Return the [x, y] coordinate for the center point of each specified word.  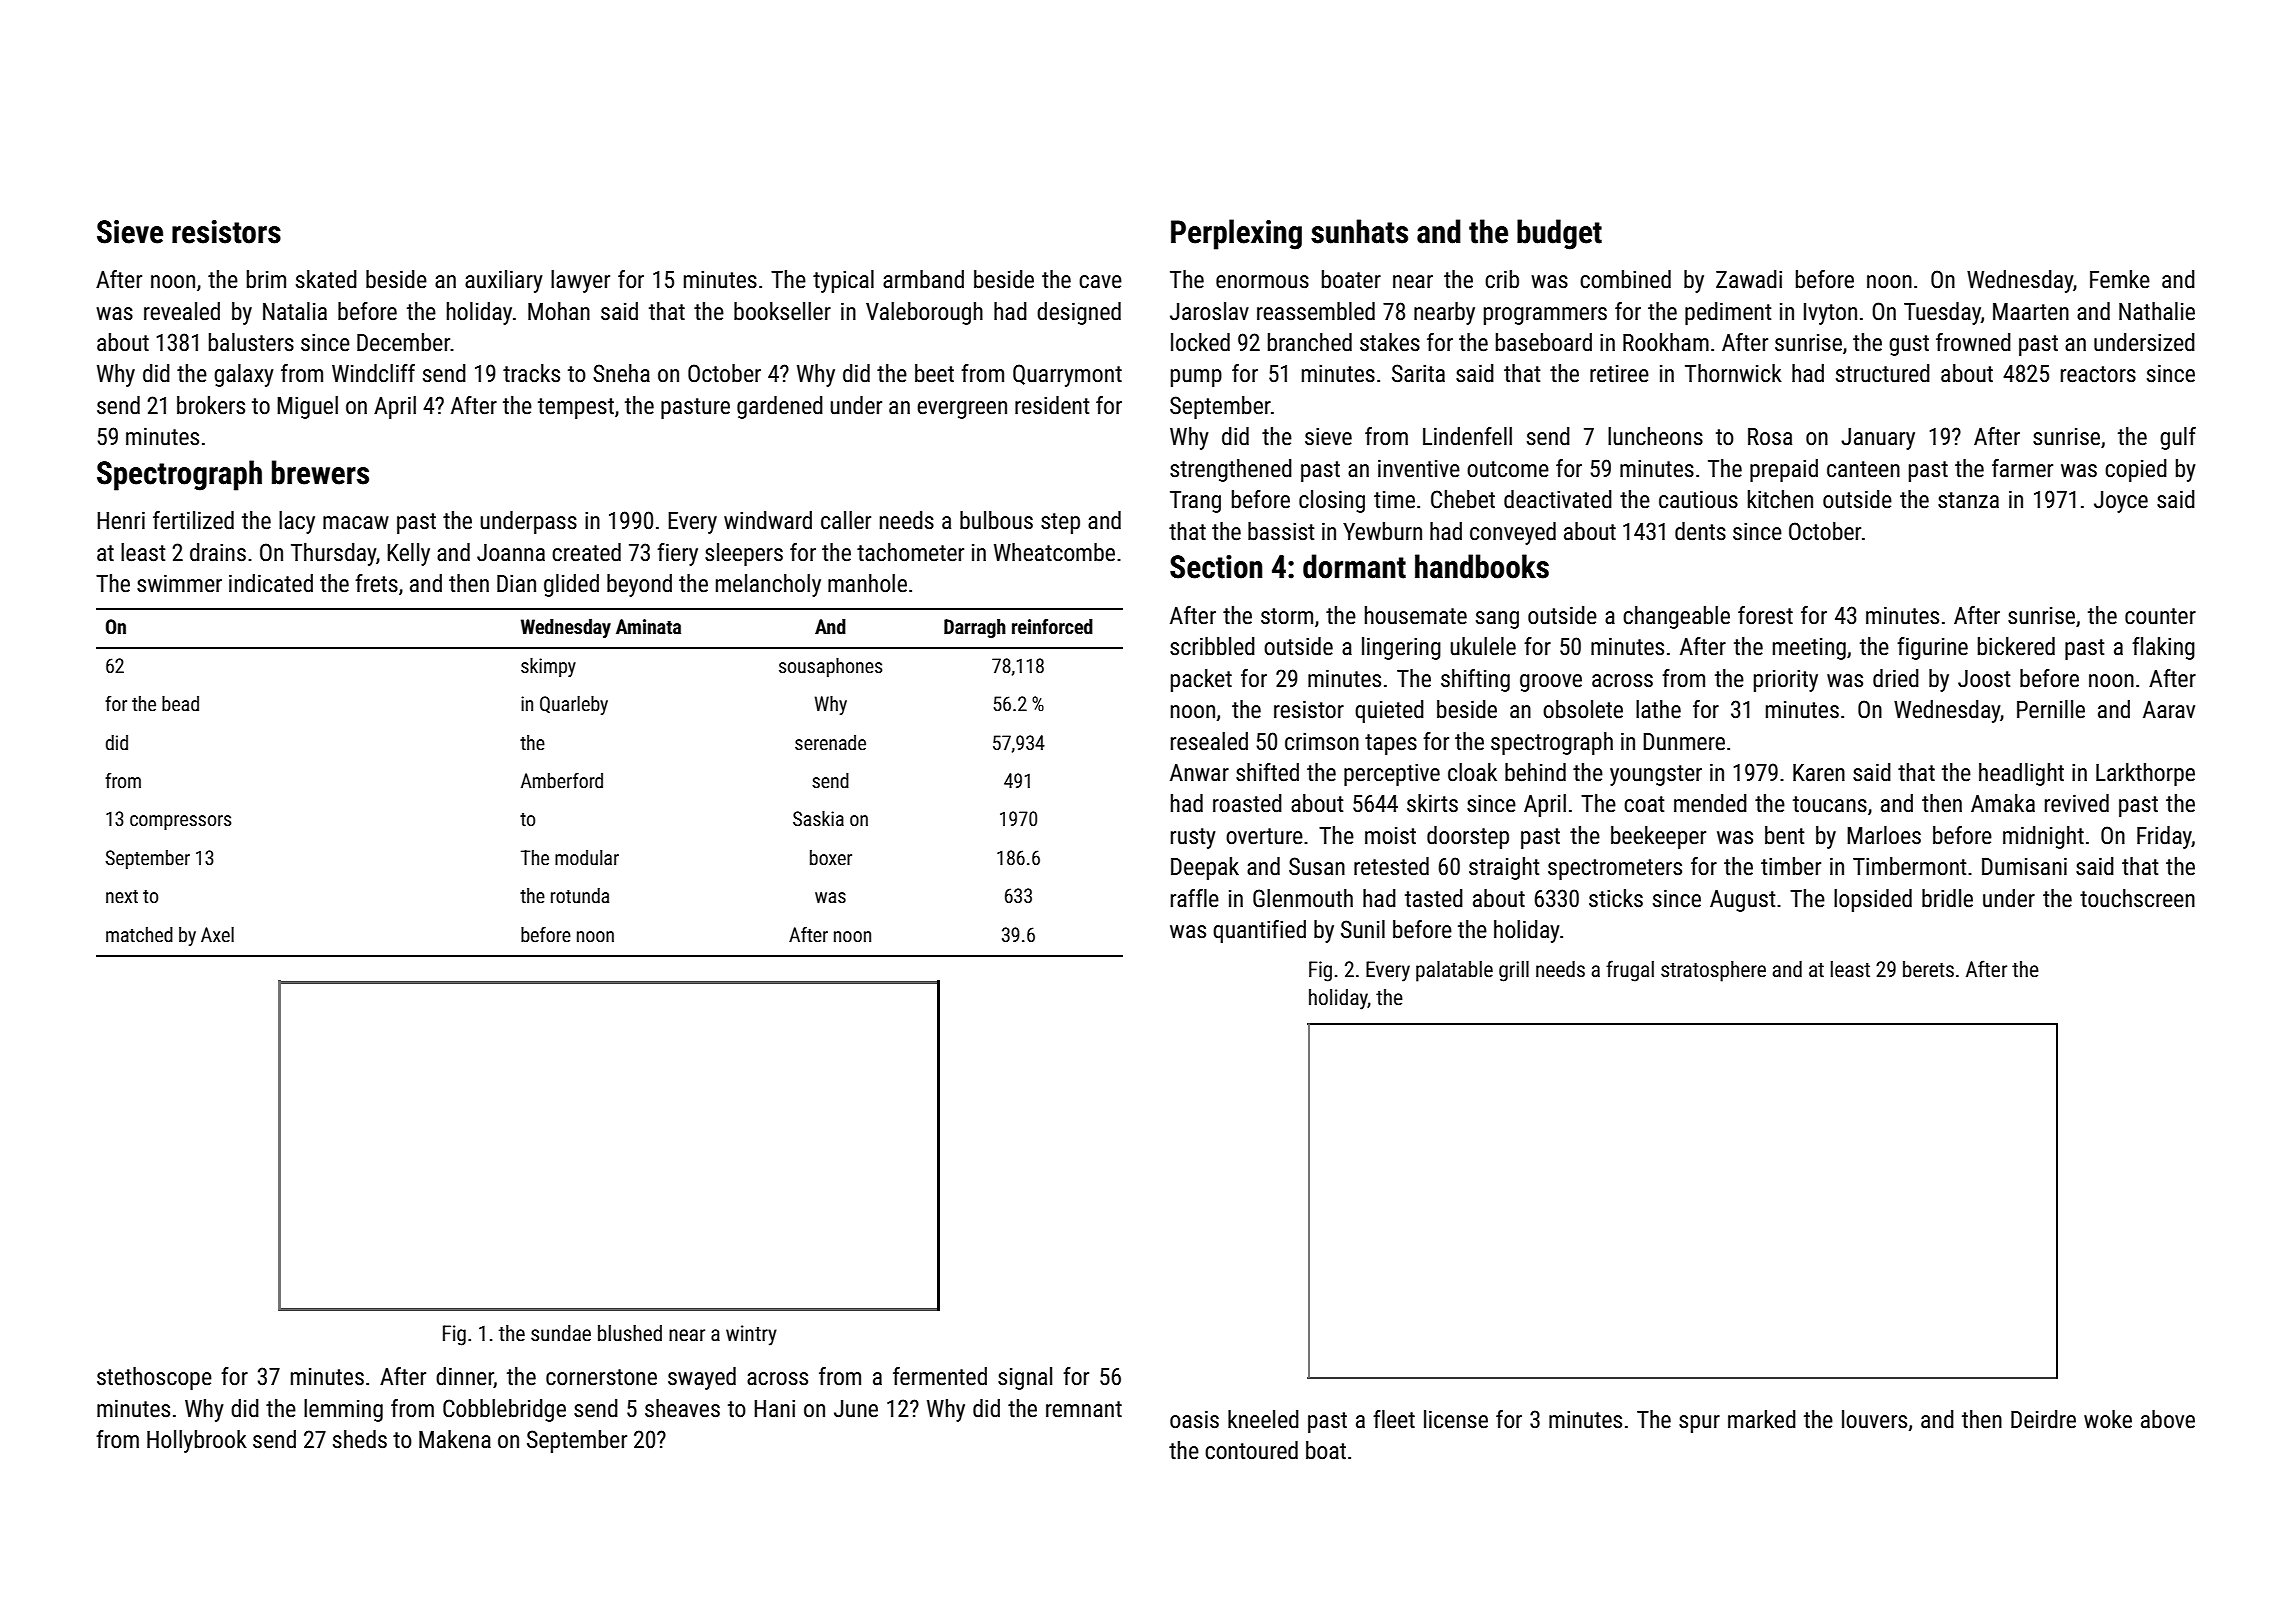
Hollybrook [197, 1441]
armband [923, 279]
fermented [940, 1376]
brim [266, 279]
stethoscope [154, 1378]
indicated [271, 583]
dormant [1354, 566]
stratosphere [1713, 971]
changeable [1676, 617]
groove [1551, 683]
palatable [1454, 971]
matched [139, 934]
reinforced [1052, 626]
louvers [1874, 1419]
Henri [121, 520]
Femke [2120, 279]
